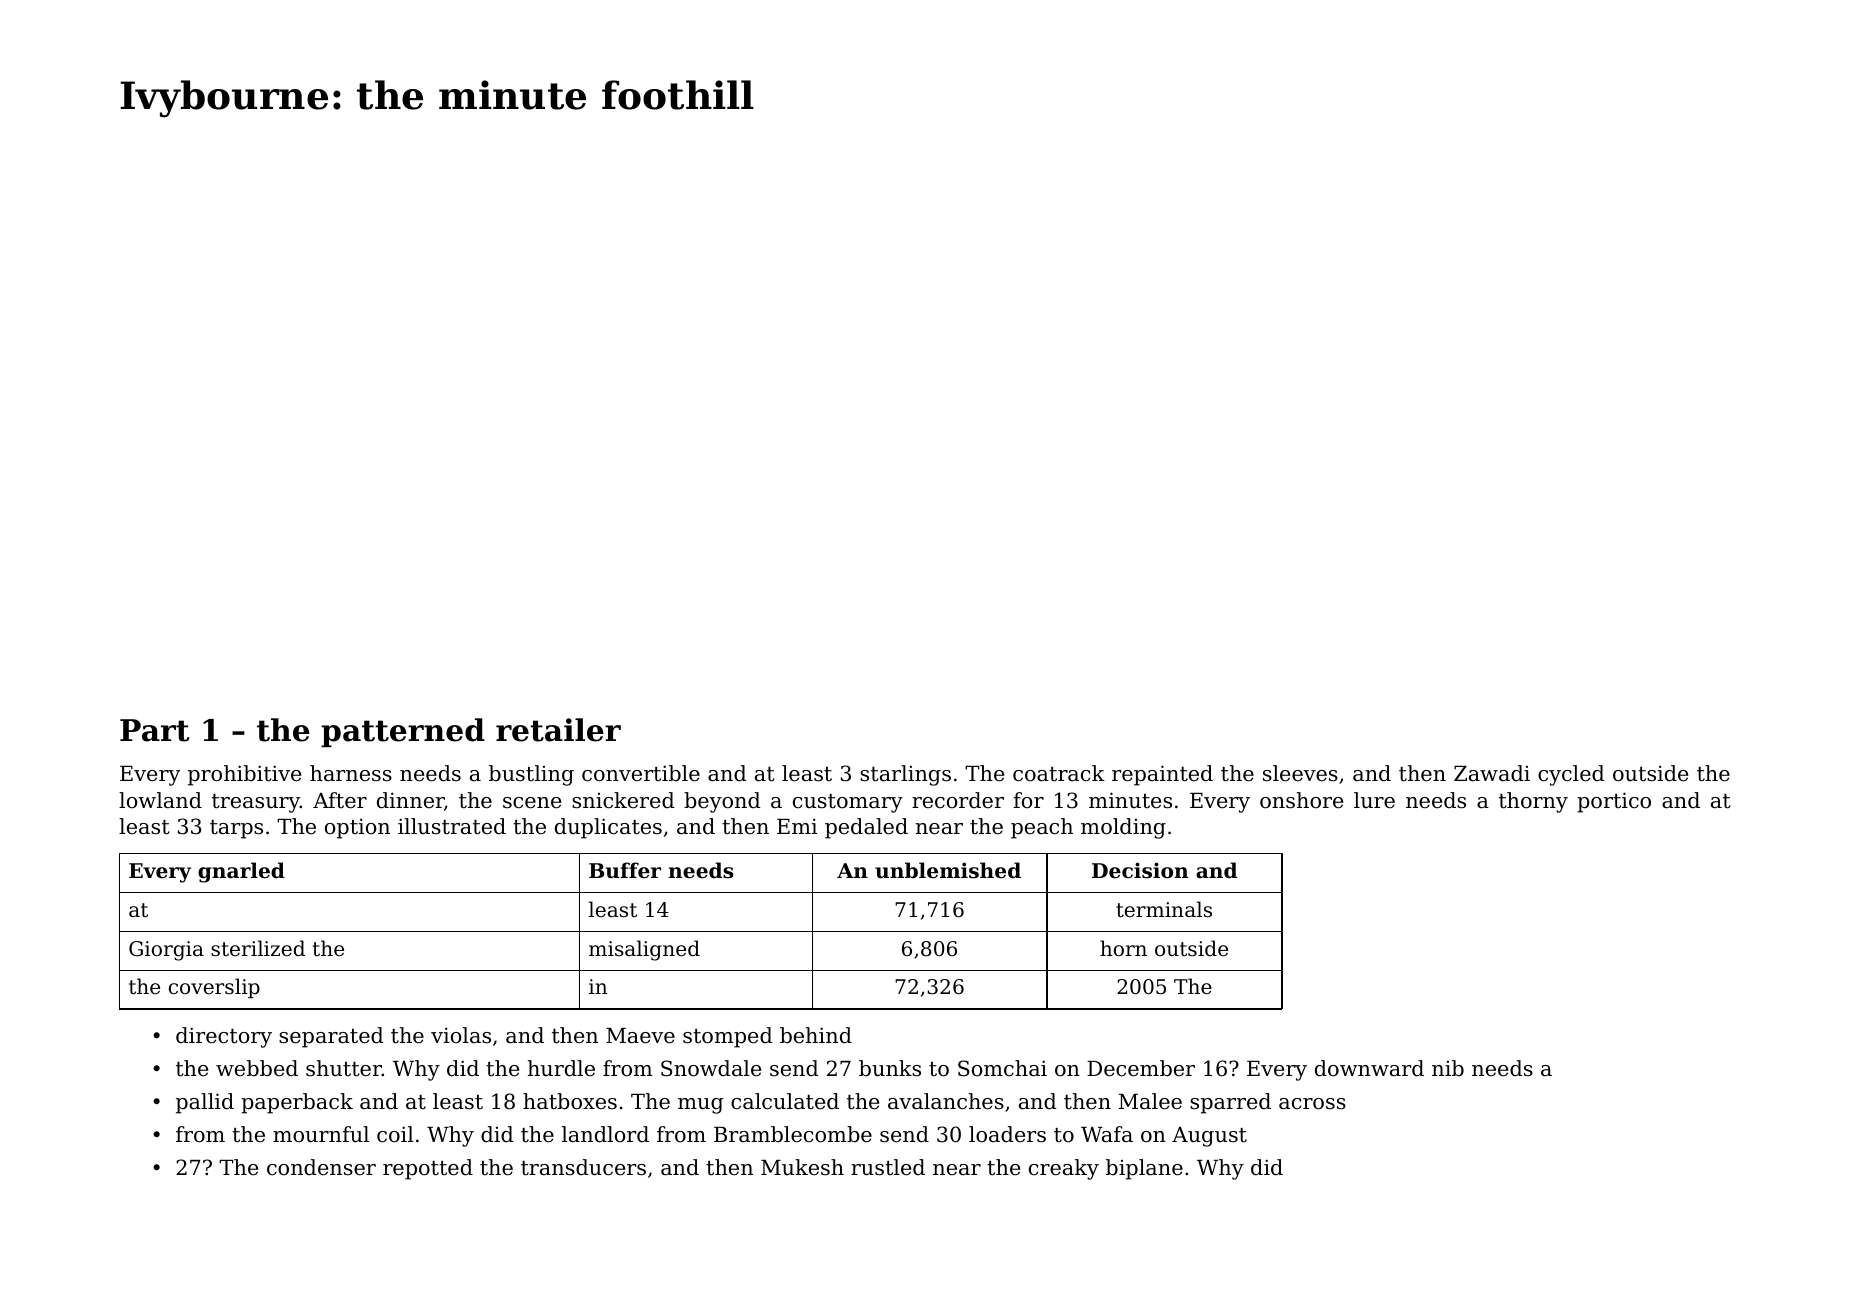 Image resolution: width=1850 pixels, height=1308 pixels. What do you see at coordinates (558, 730) in the screenshot?
I see `retailer` at bounding box center [558, 730].
